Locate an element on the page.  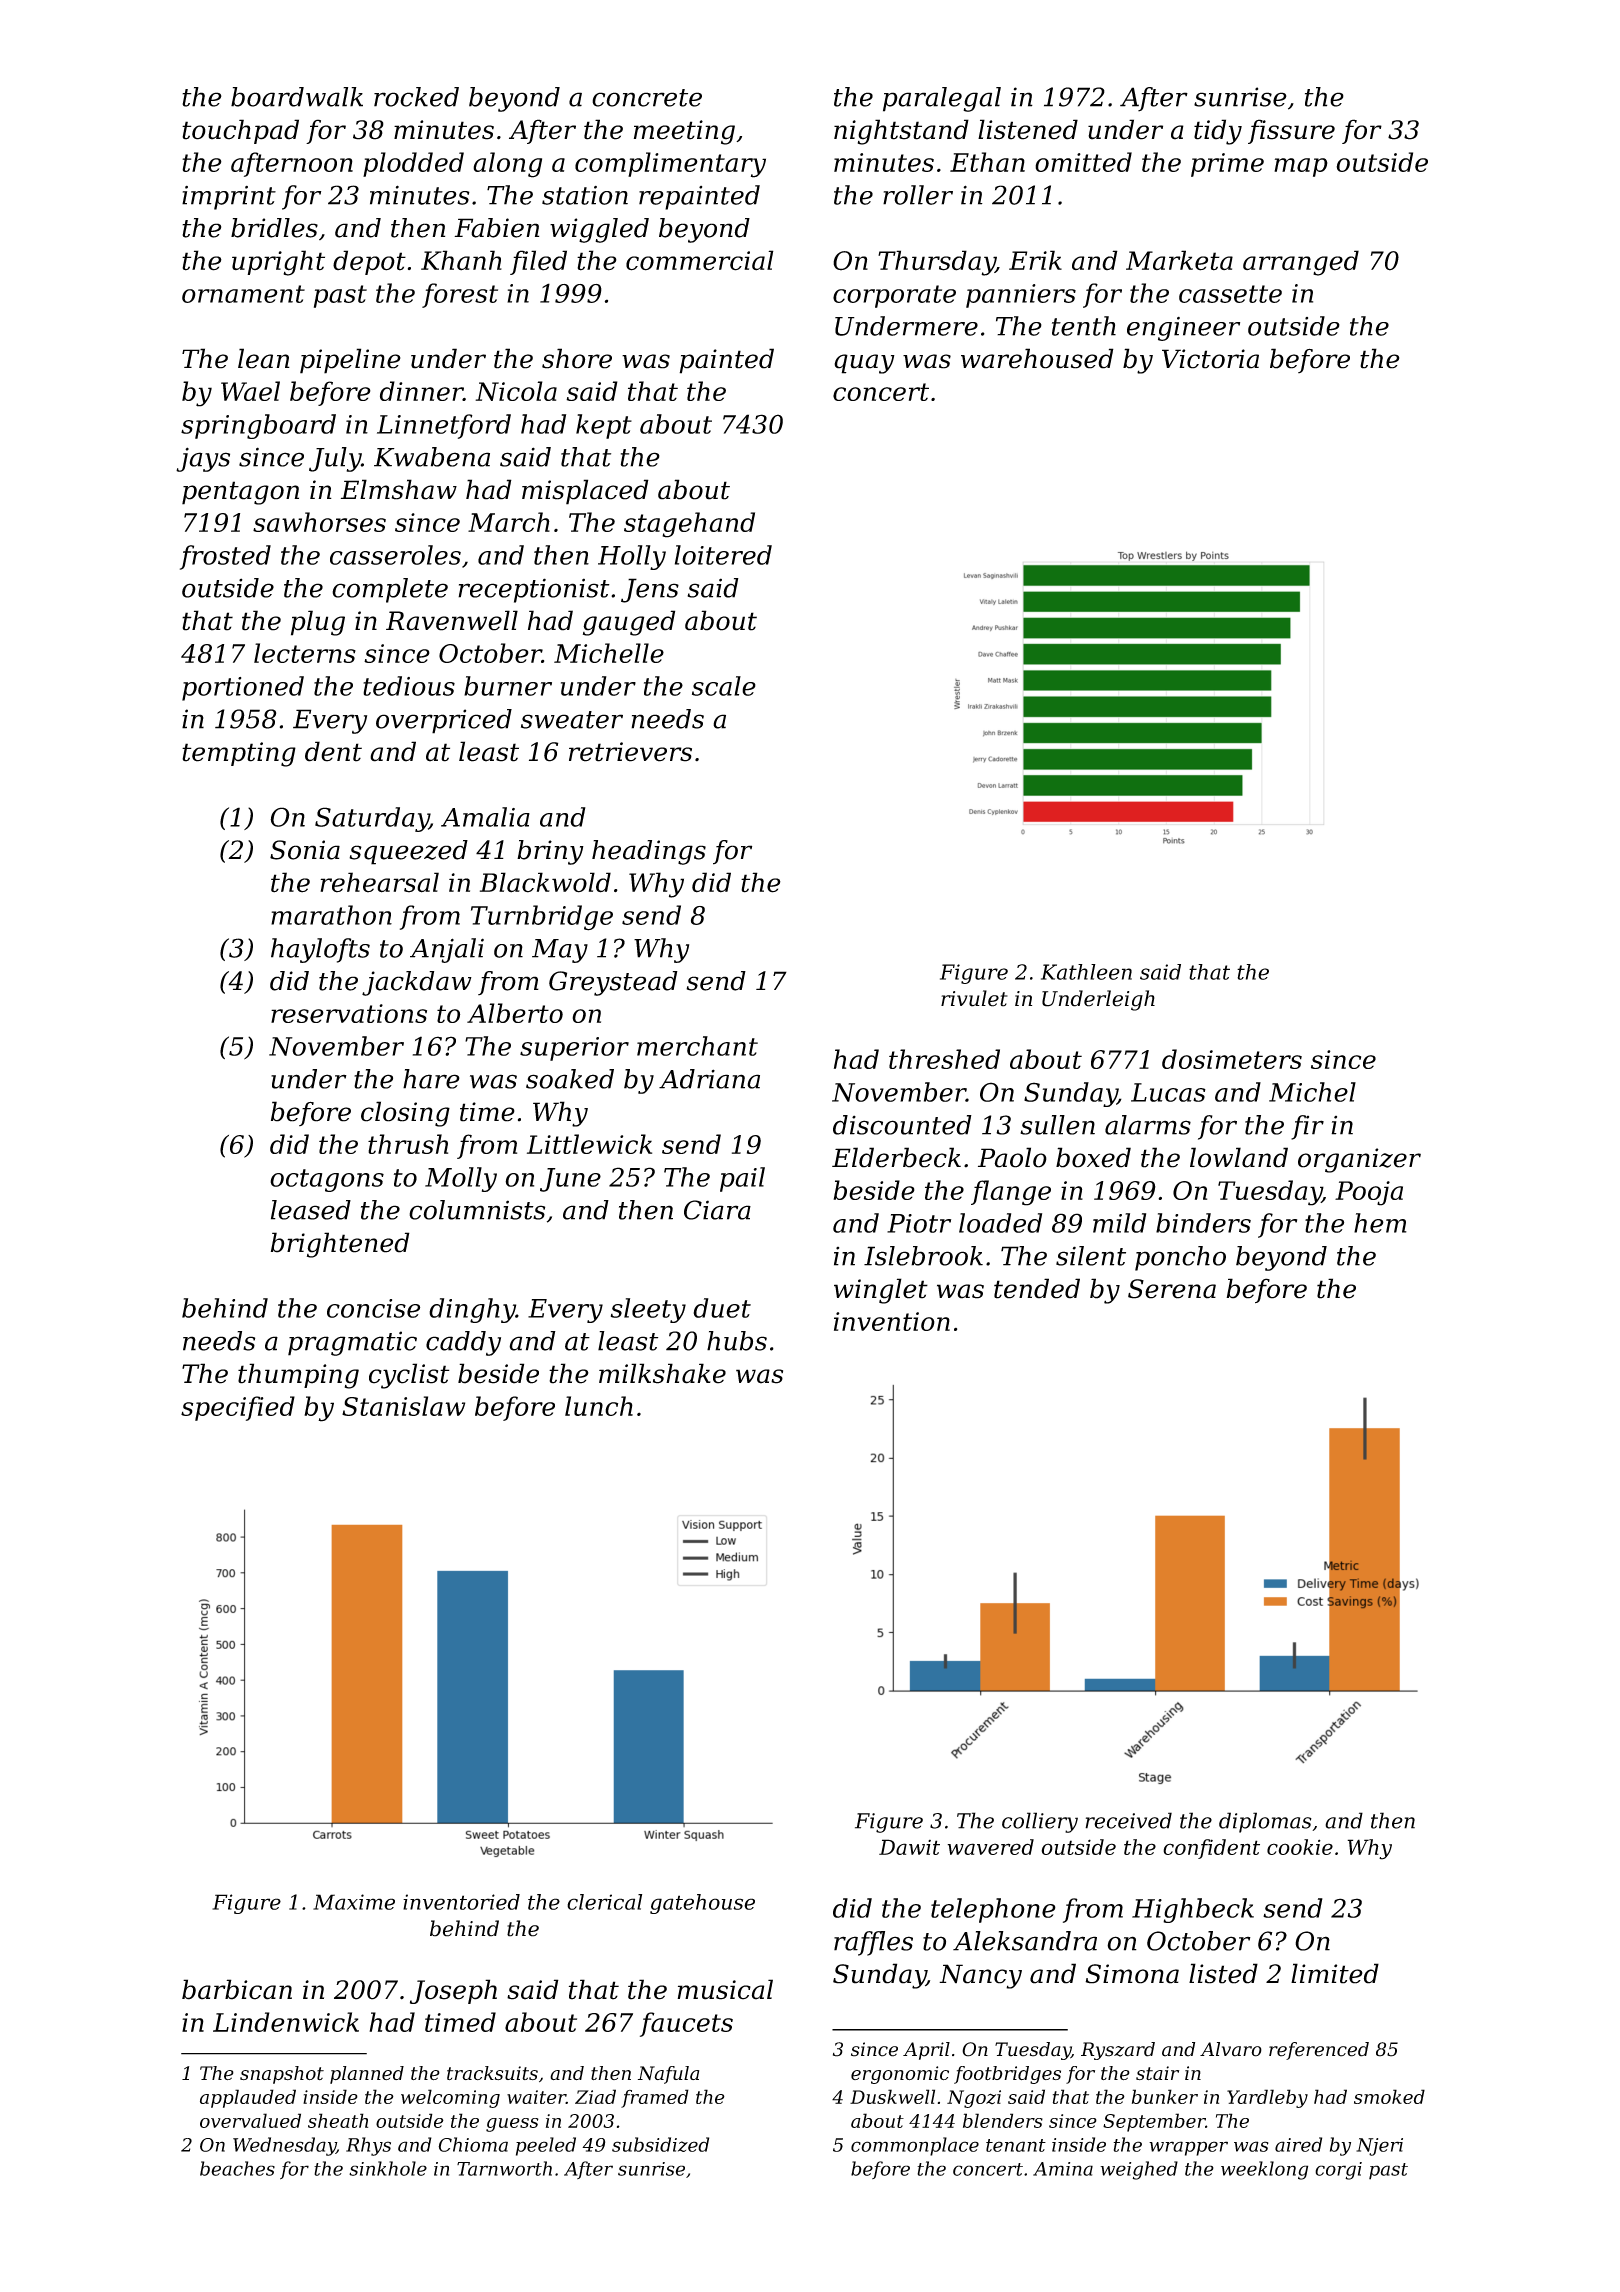
Jens is located at coordinates (650, 590).
